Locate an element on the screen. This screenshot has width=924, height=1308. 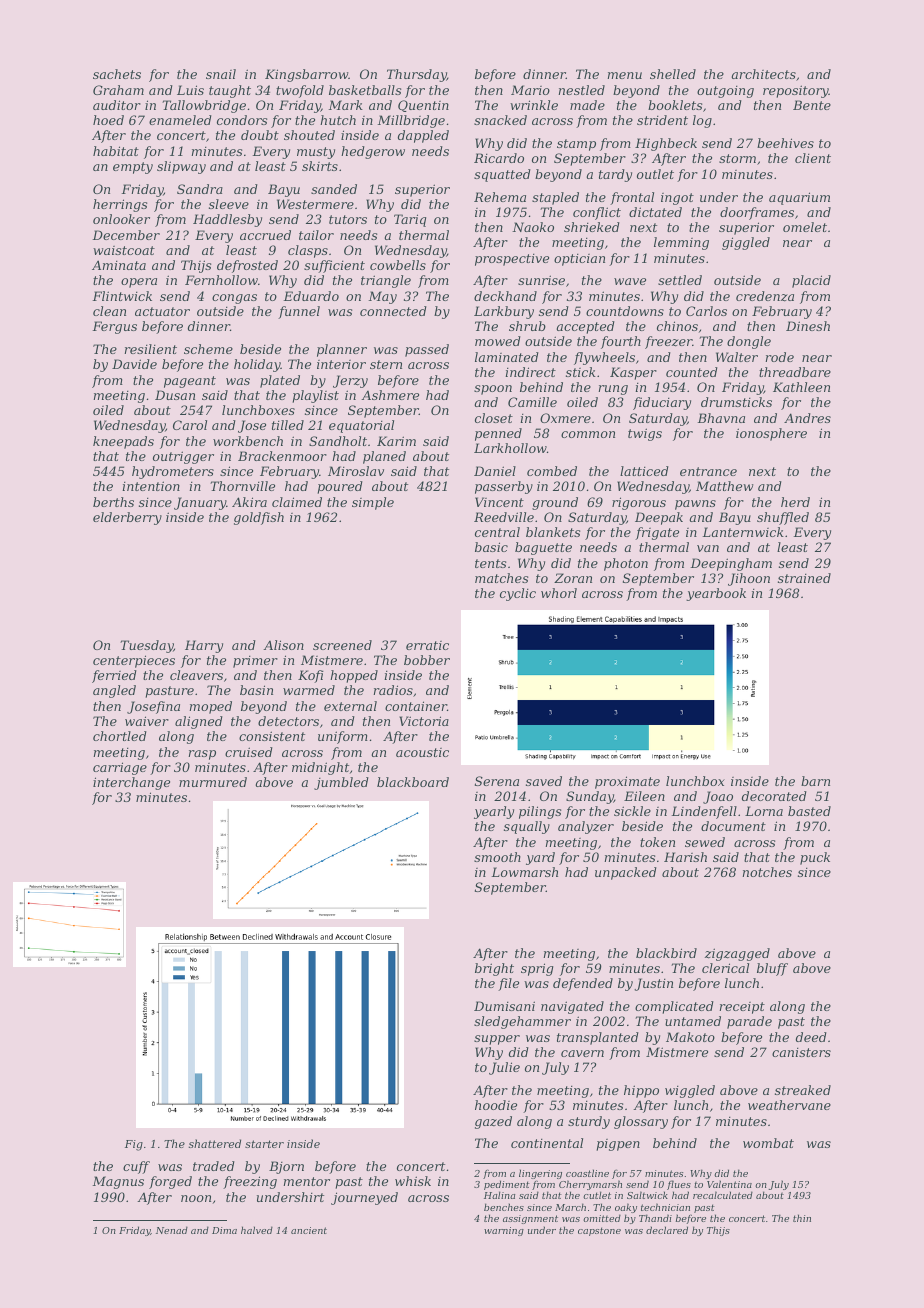
hoed is located at coordinates (108, 120).
